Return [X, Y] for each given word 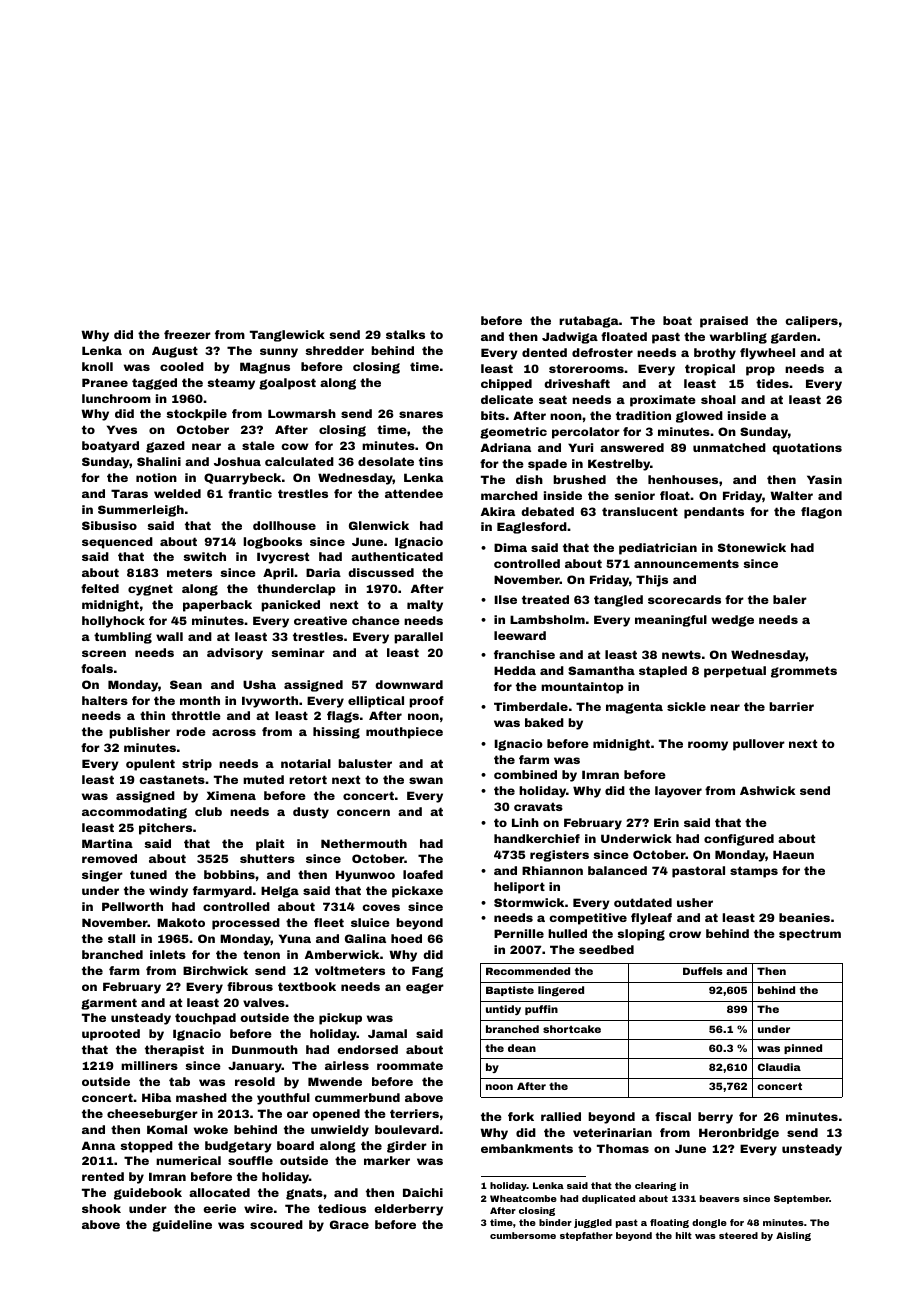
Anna [98, 1145]
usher [695, 902]
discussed [381, 572]
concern [363, 812]
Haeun [793, 854]
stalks [405, 334]
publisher [139, 733]
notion [156, 477]
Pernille [519, 933]
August [175, 352]
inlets [168, 954]
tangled [618, 601]
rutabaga [589, 322]
